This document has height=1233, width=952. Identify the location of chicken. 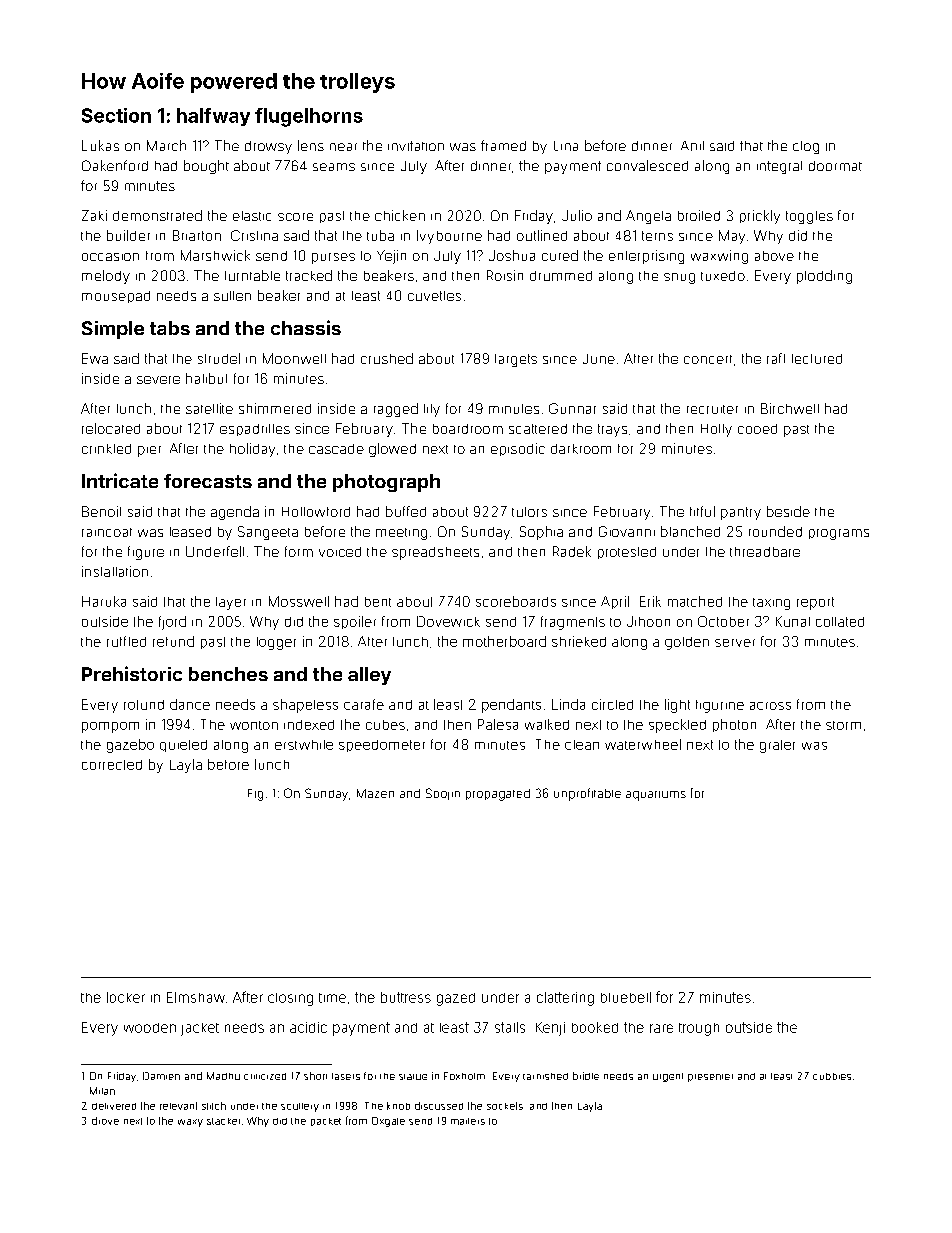
(400, 215).
